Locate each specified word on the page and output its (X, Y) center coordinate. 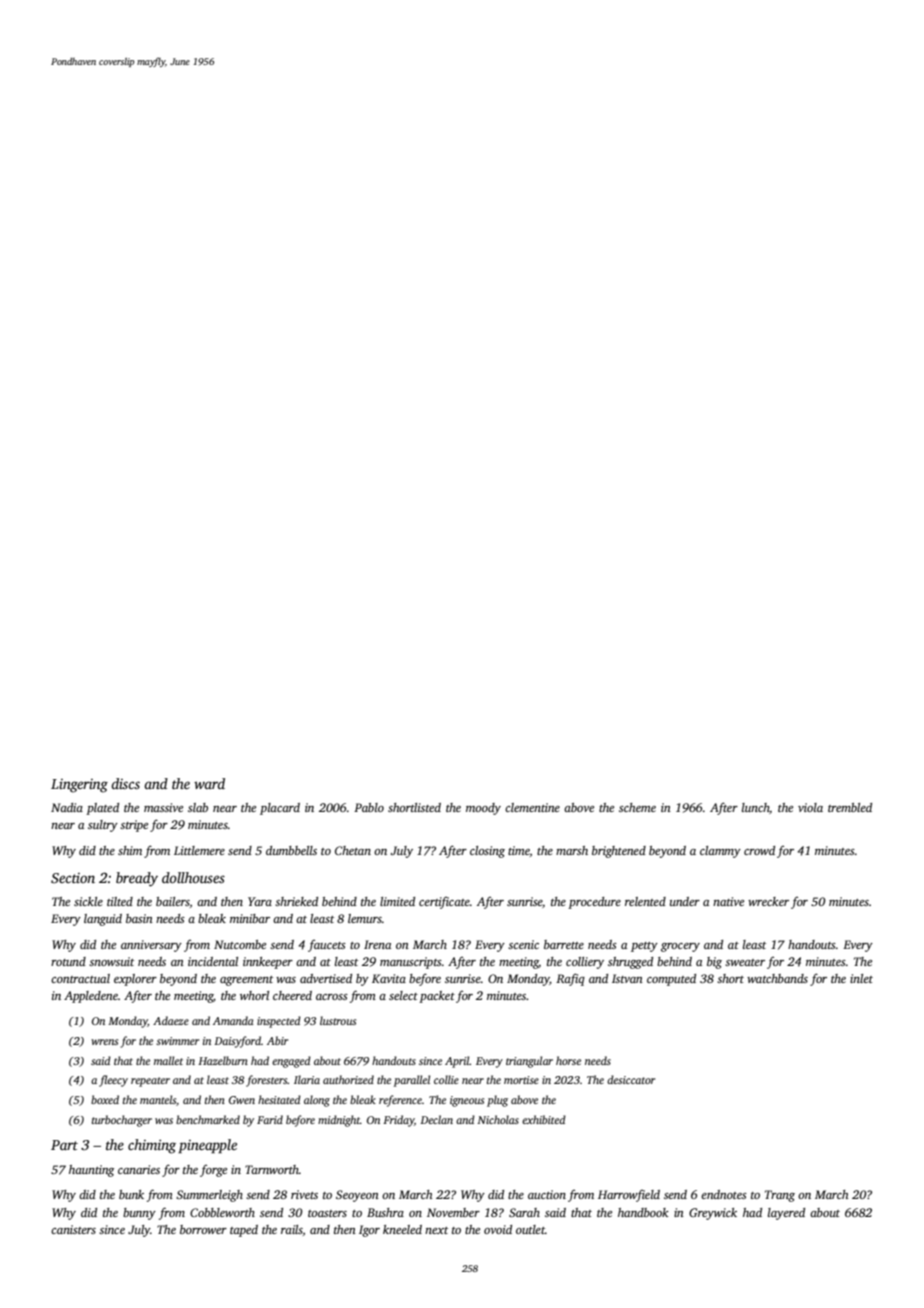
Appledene (91, 997)
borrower (203, 1229)
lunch (756, 808)
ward (209, 783)
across (332, 997)
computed (671, 980)
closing (487, 852)
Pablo (369, 807)
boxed (105, 1099)
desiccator (631, 1079)
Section (73, 878)
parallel (412, 1081)
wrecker (768, 901)
